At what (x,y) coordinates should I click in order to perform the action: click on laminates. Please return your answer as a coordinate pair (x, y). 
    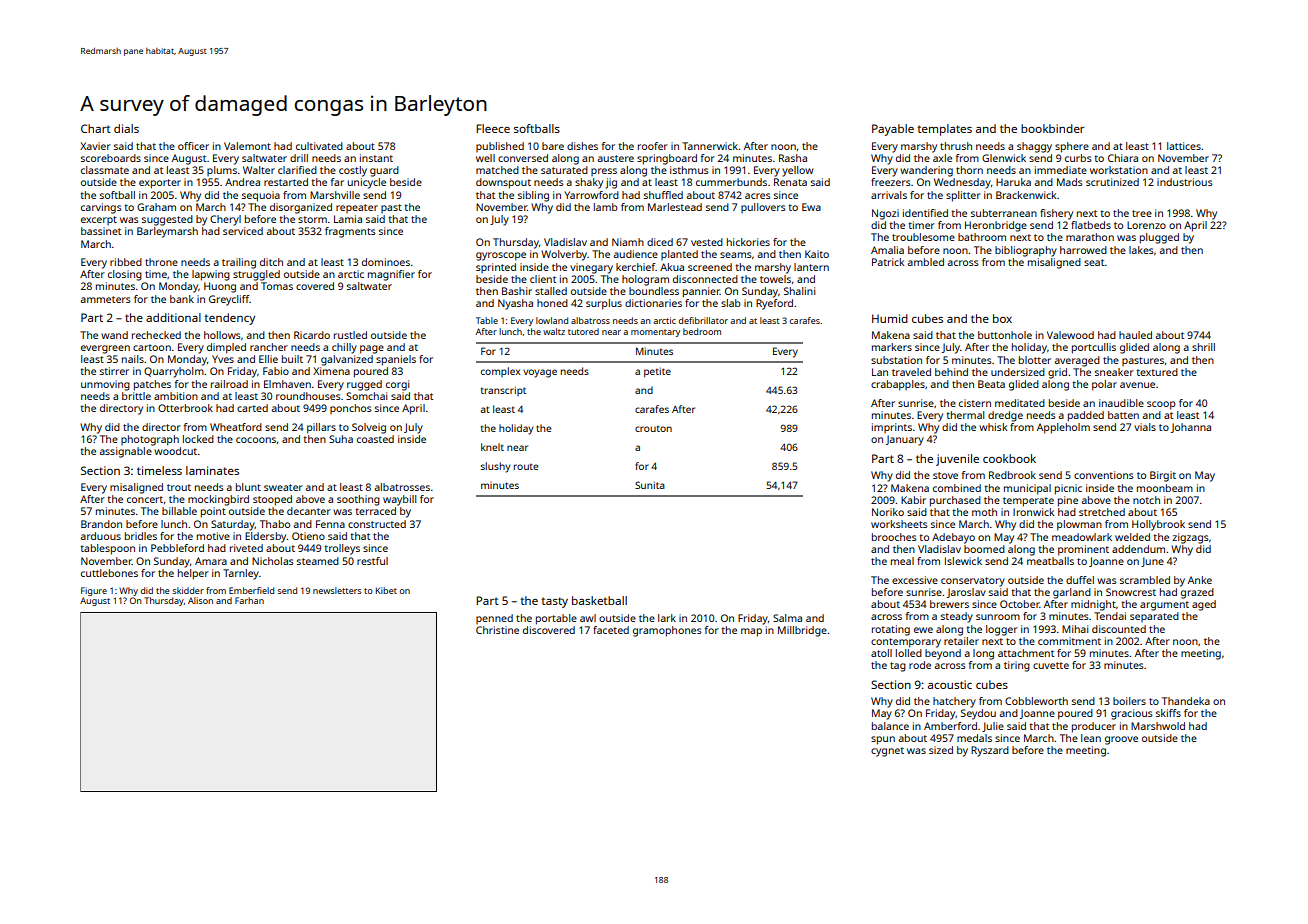
    Looking at the image, I should click on (212, 470).
